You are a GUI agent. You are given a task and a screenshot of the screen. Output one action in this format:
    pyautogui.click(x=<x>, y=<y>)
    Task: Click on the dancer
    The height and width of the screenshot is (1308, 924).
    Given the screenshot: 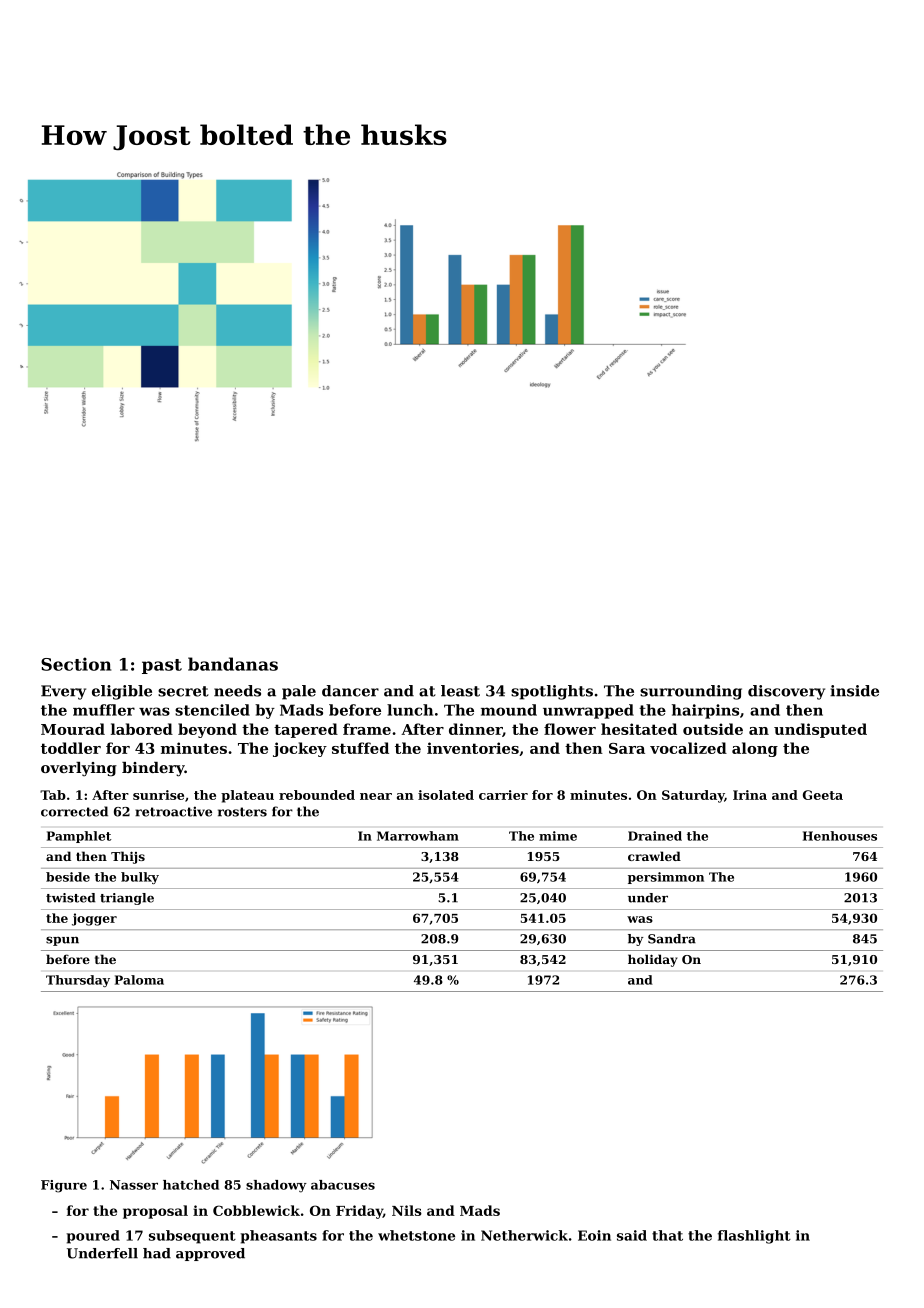 What is the action you would take?
    pyautogui.click(x=350, y=691)
